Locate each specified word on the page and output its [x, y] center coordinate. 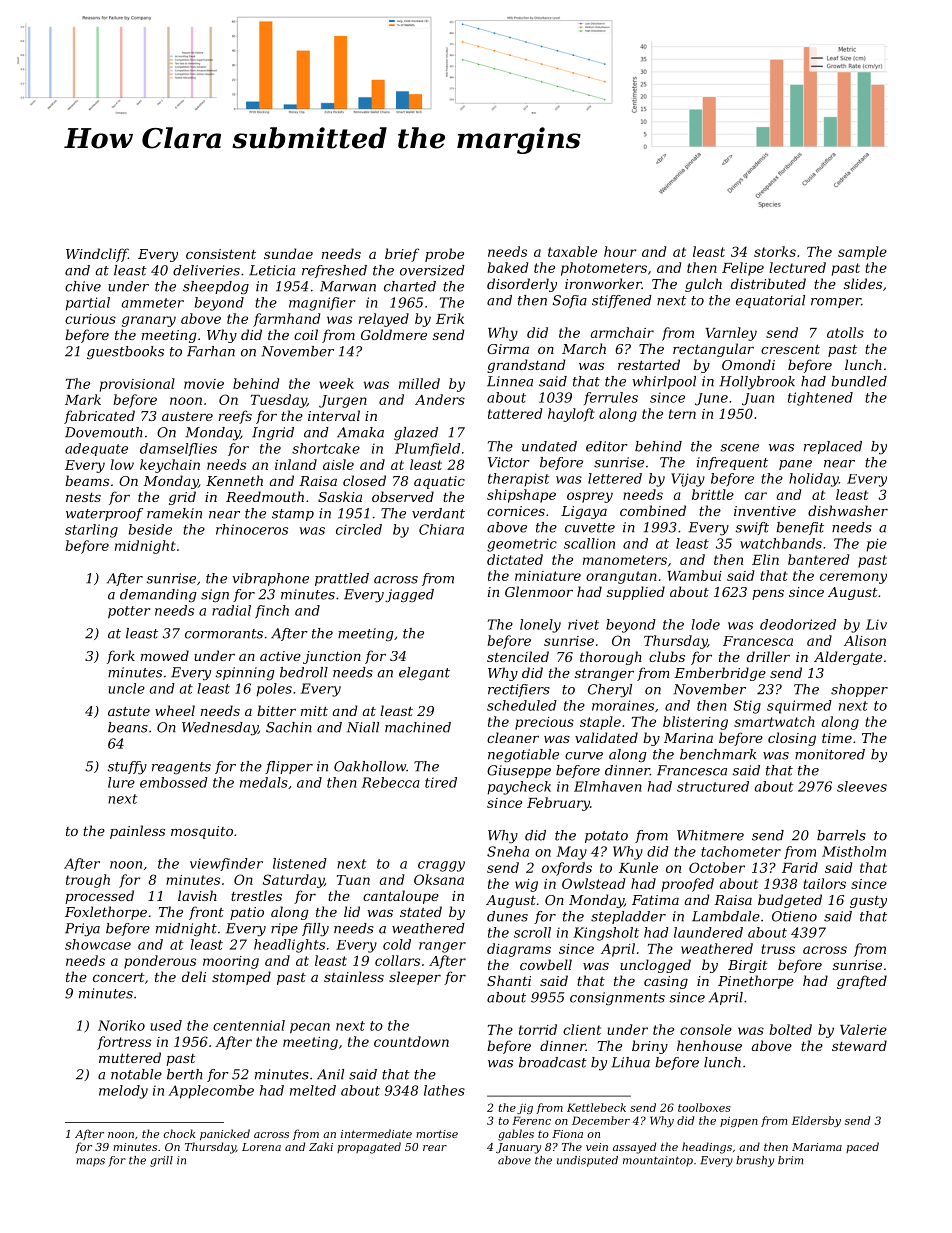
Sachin [289, 727]
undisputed [587, 1161]
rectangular [713, 350]
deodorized [798, 624]
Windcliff [97, 255]
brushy [755, 1161]
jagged [409, 595]
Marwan [348, 286]
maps [90, 1162]
